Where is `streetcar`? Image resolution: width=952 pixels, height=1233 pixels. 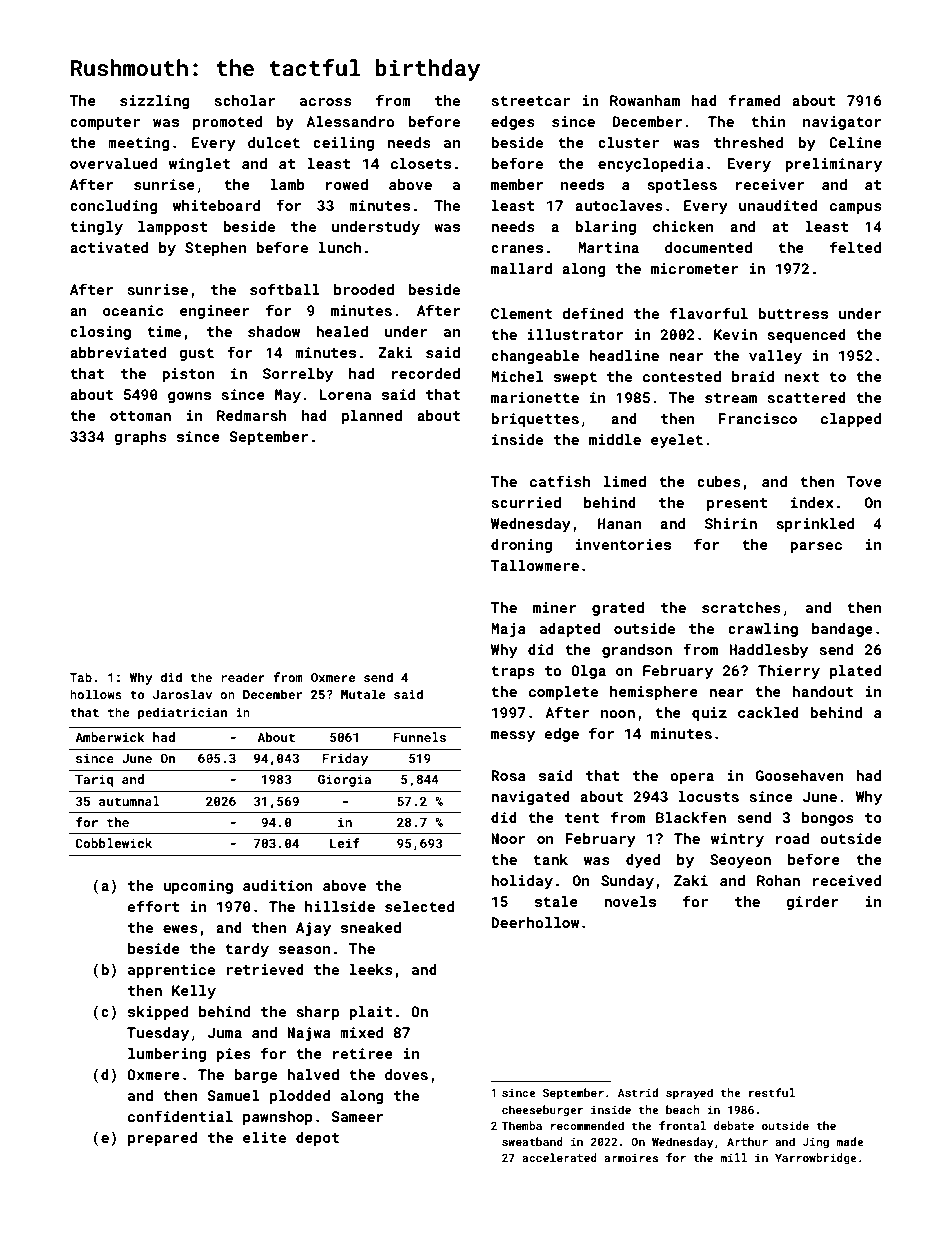
streetcar is located at coordinates (530, 101).
